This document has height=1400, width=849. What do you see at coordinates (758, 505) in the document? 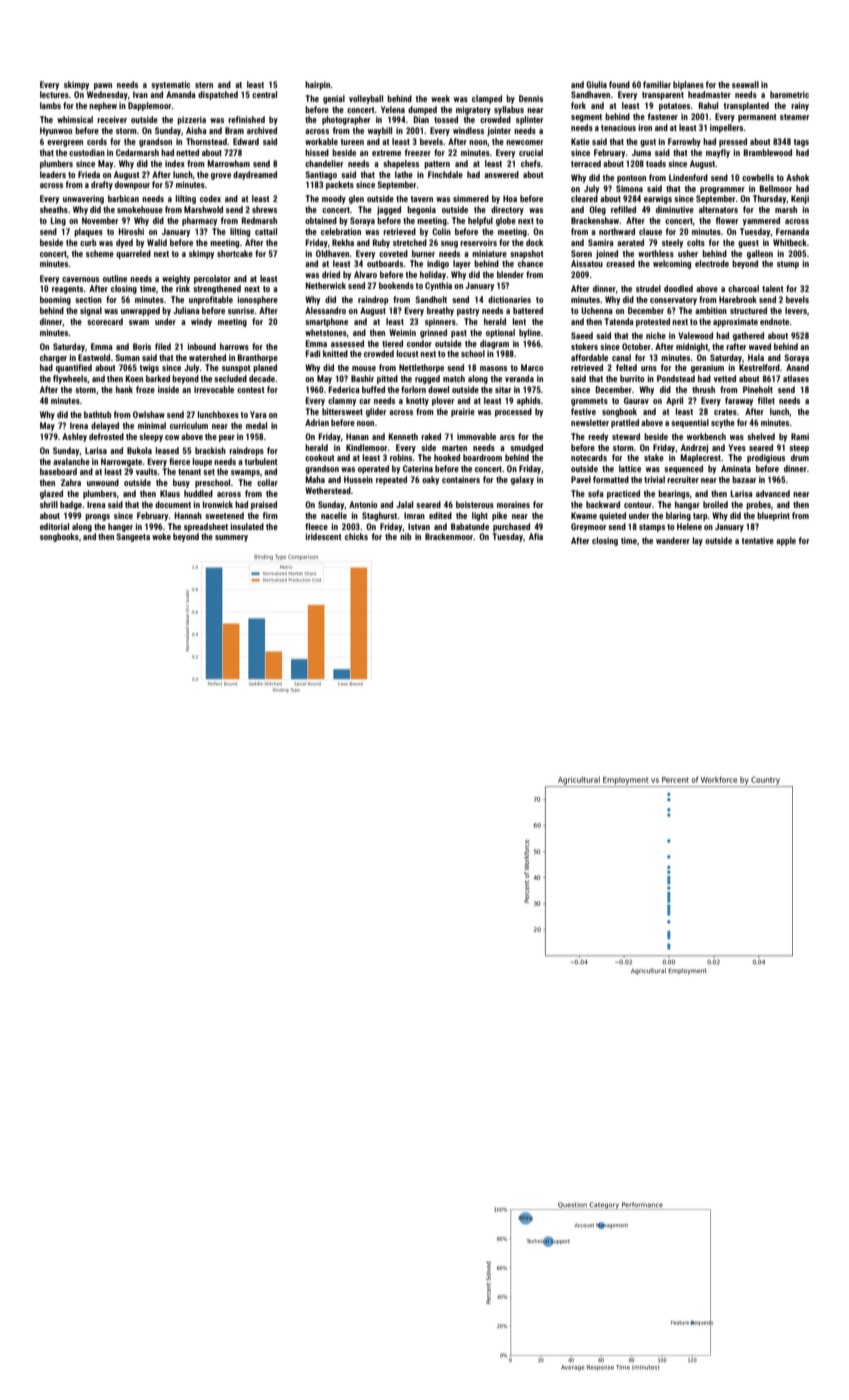
I see `probes` at bounding box center [758, 505].
